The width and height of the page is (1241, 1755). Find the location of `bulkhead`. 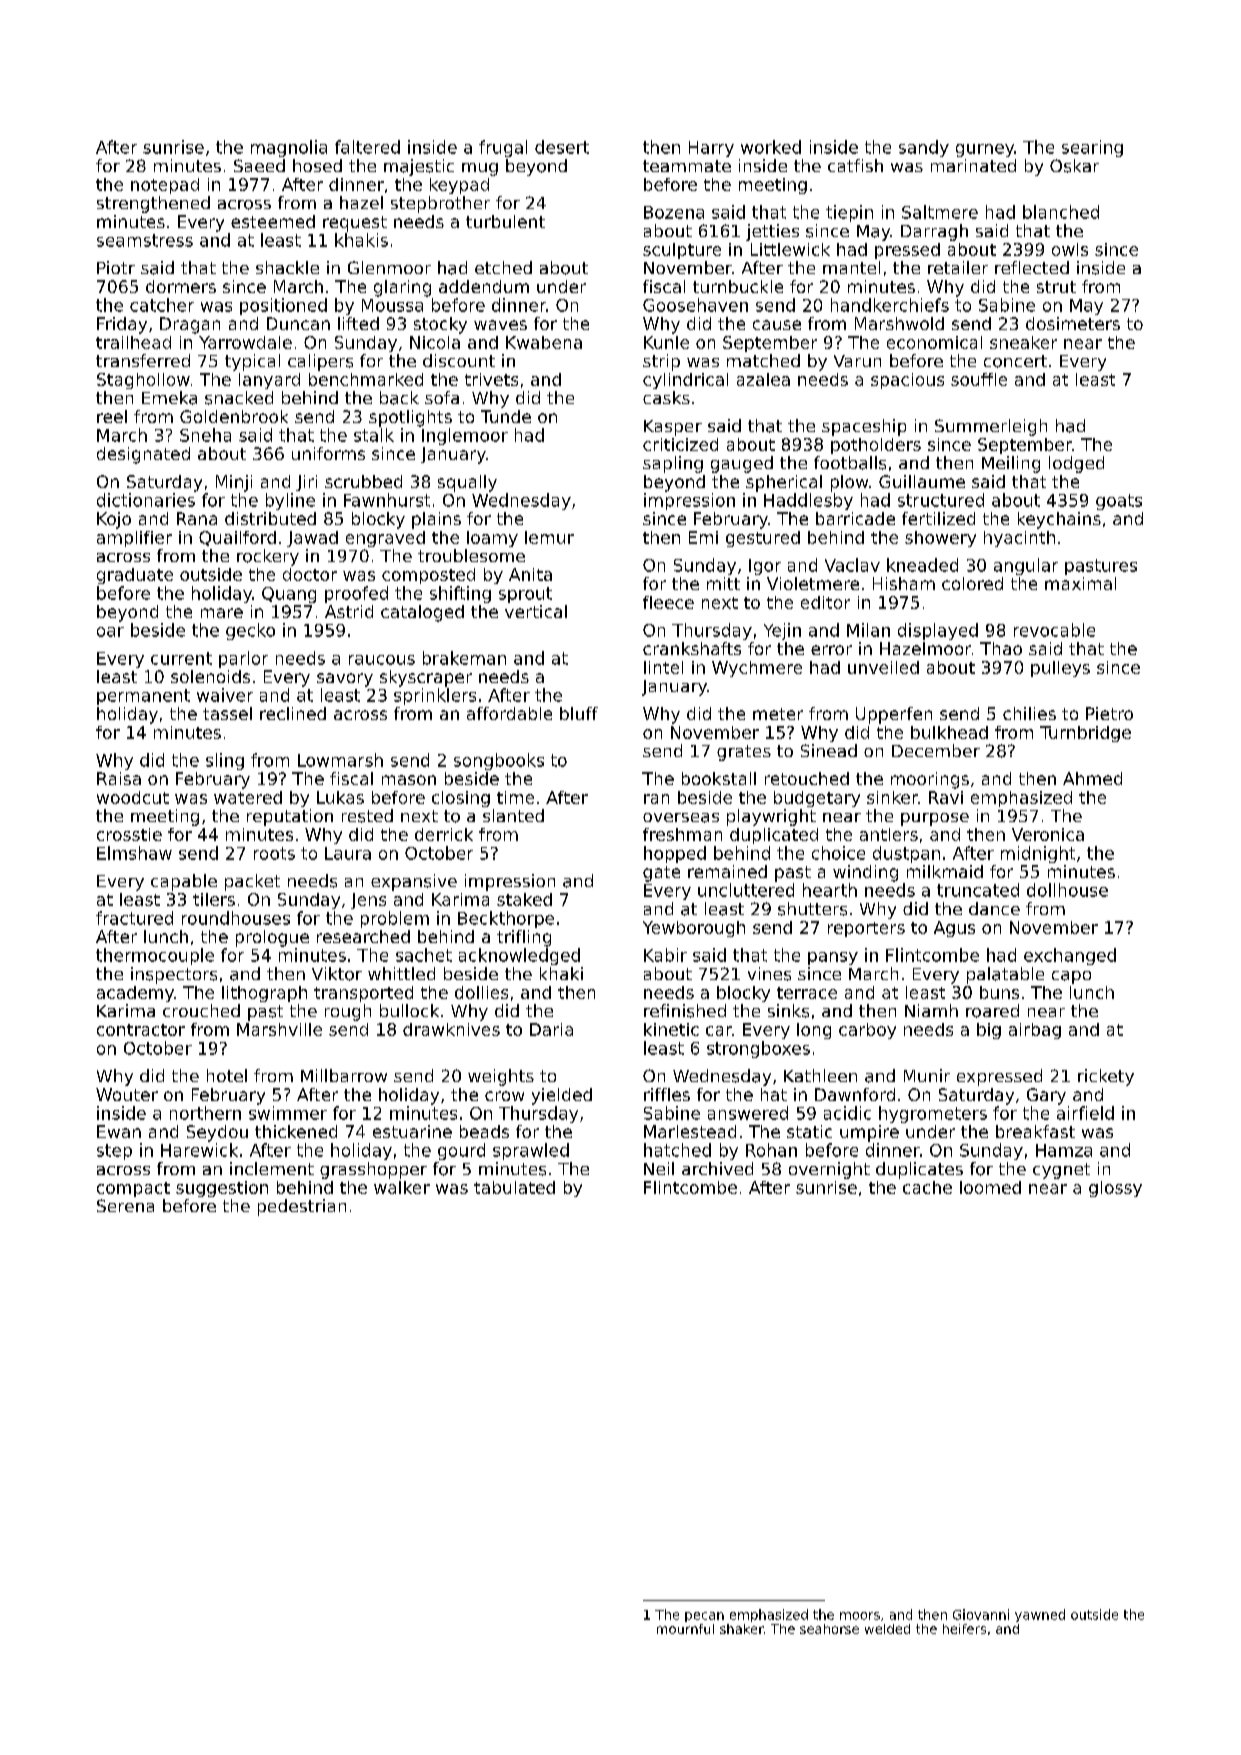

bulkhead is located at coordinates (949, 732).
